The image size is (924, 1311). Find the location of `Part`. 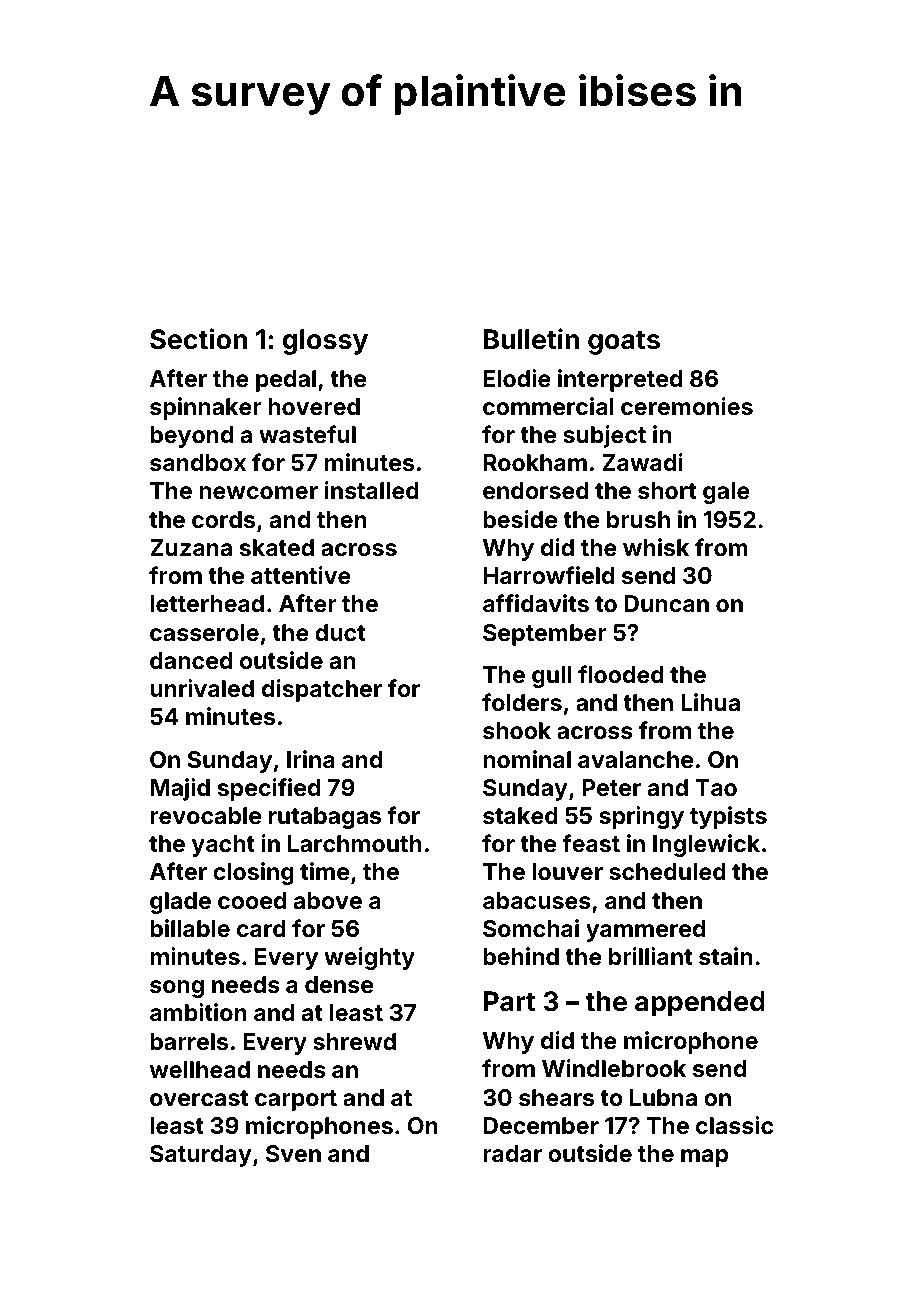

Part is located at coordinates (509, 1001).
